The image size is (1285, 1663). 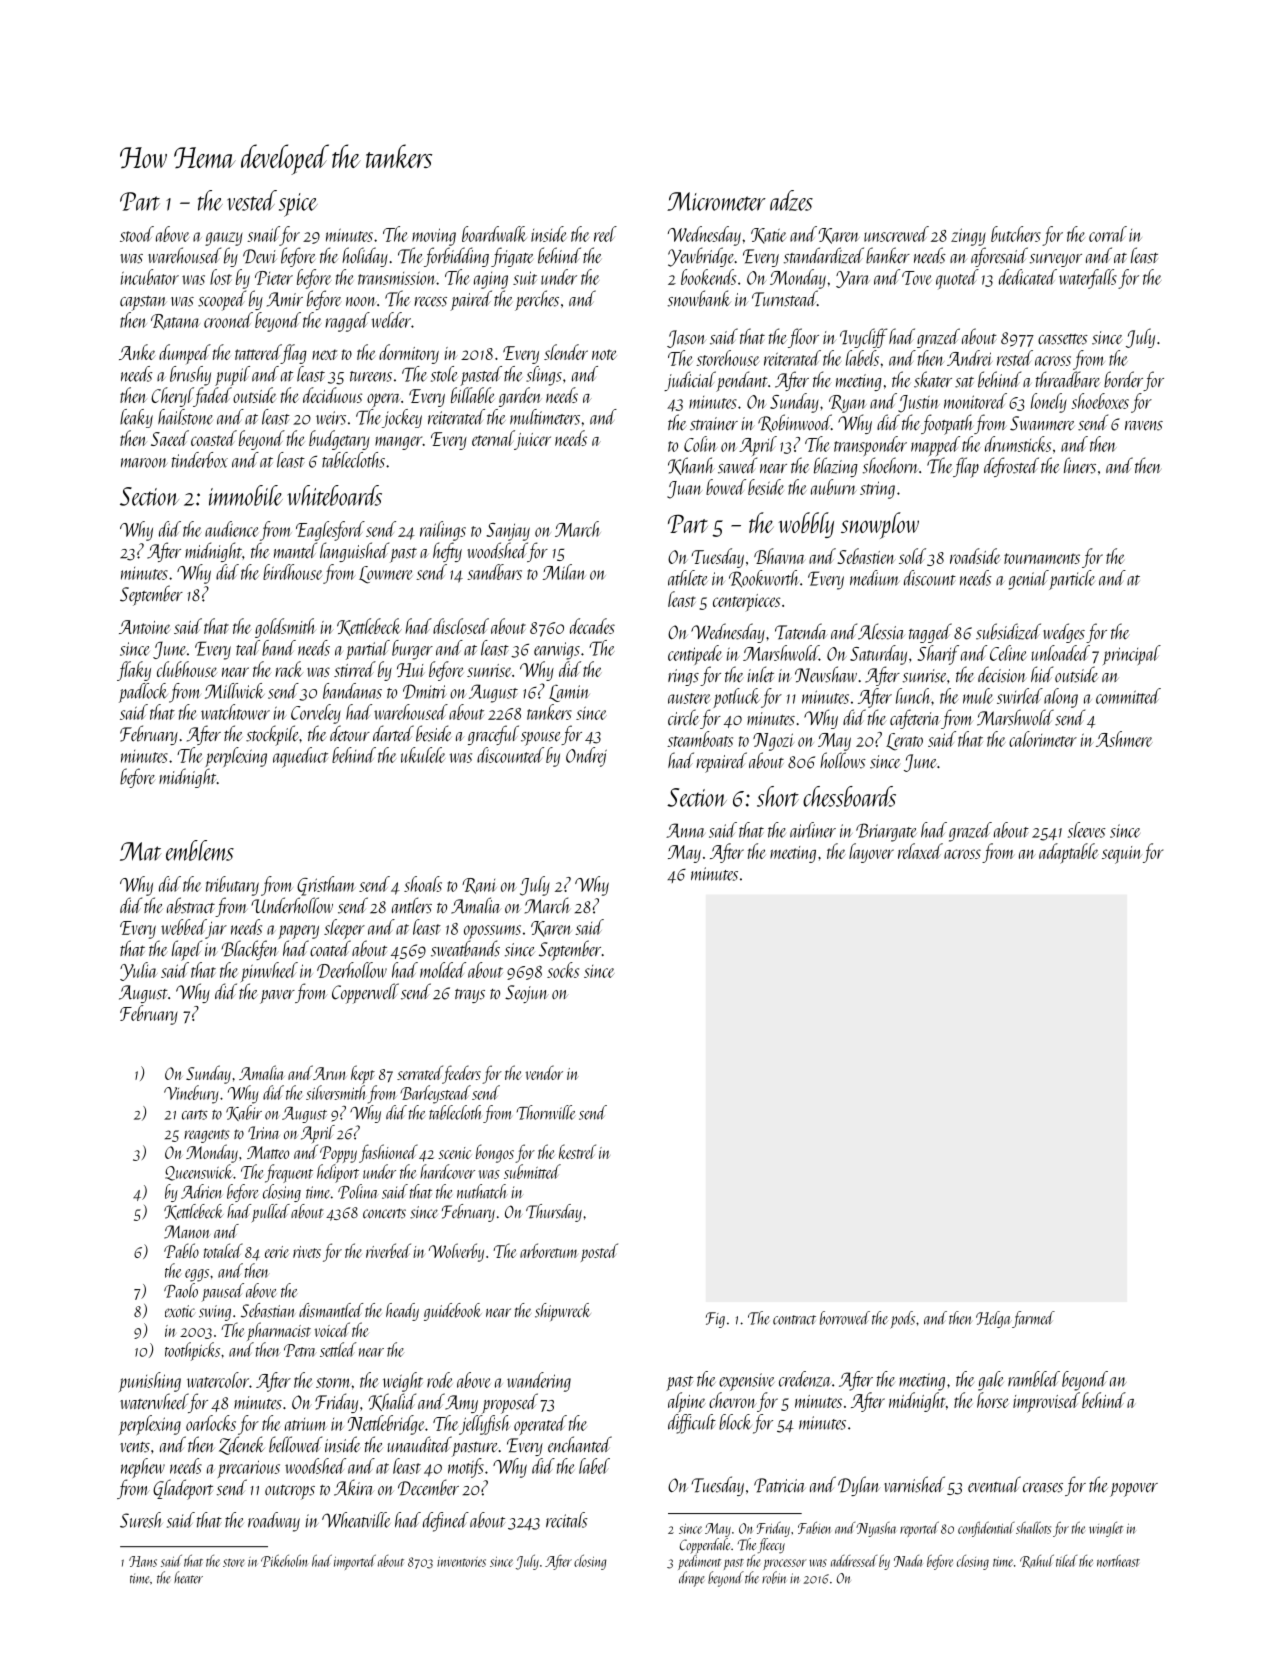 What do you see at coordinates (695, 655) in the screenshot?
I see `centipede` at bounding box center [695, 655].
